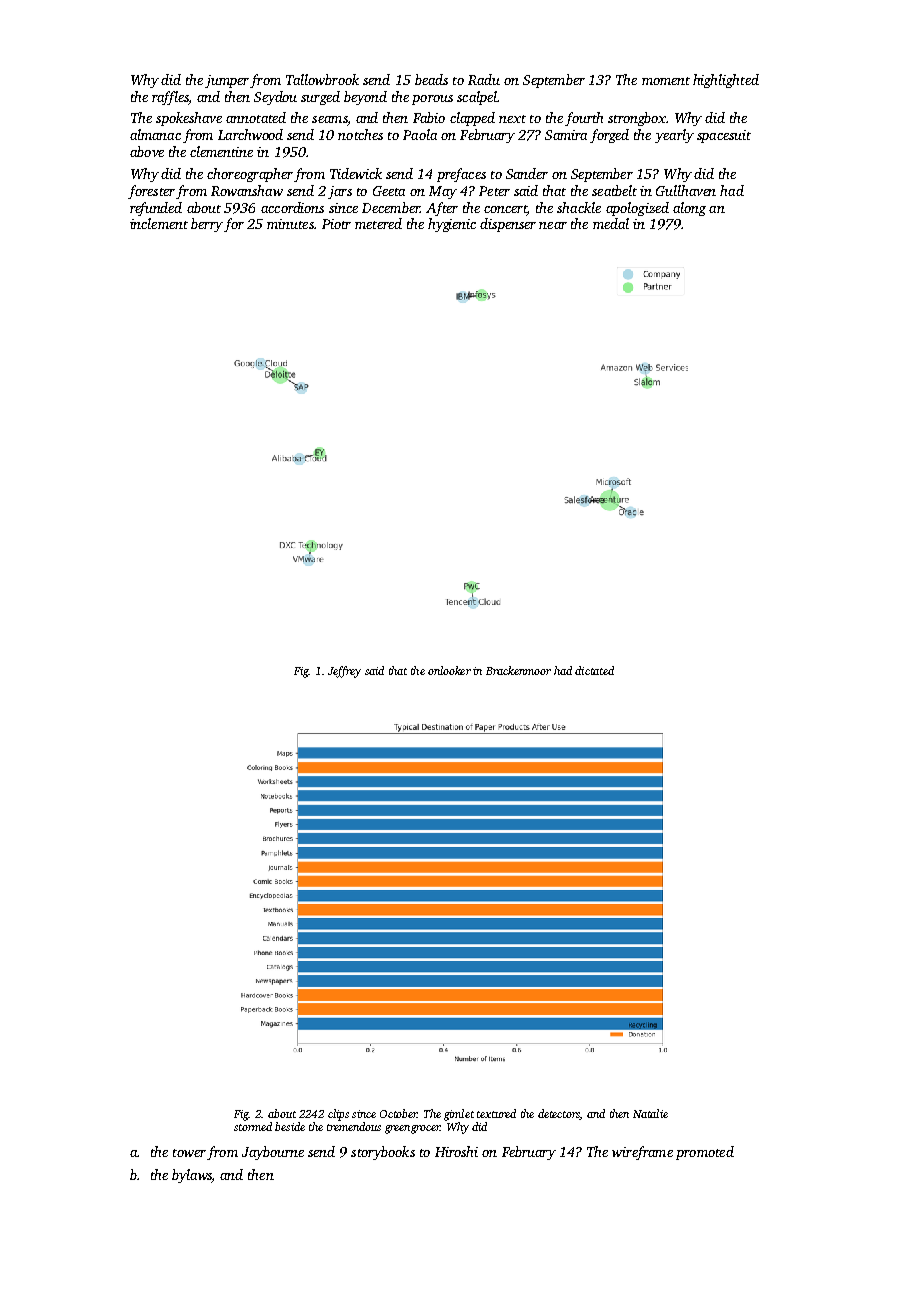 The image size is (908, 1316). I want to click on gimlet, so click(459, 1115).
